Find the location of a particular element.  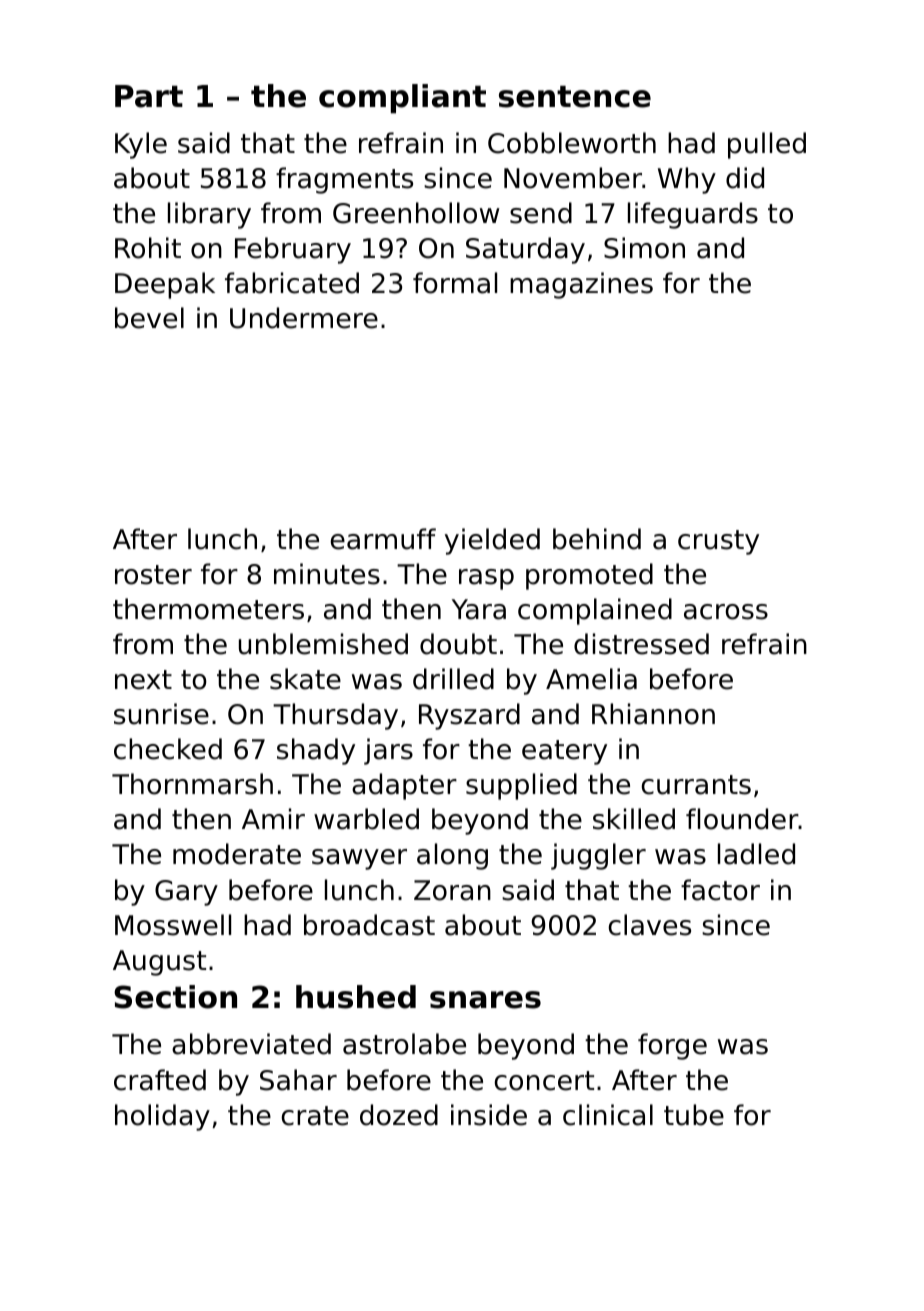

magazines is located at coordinates (581, 285).
